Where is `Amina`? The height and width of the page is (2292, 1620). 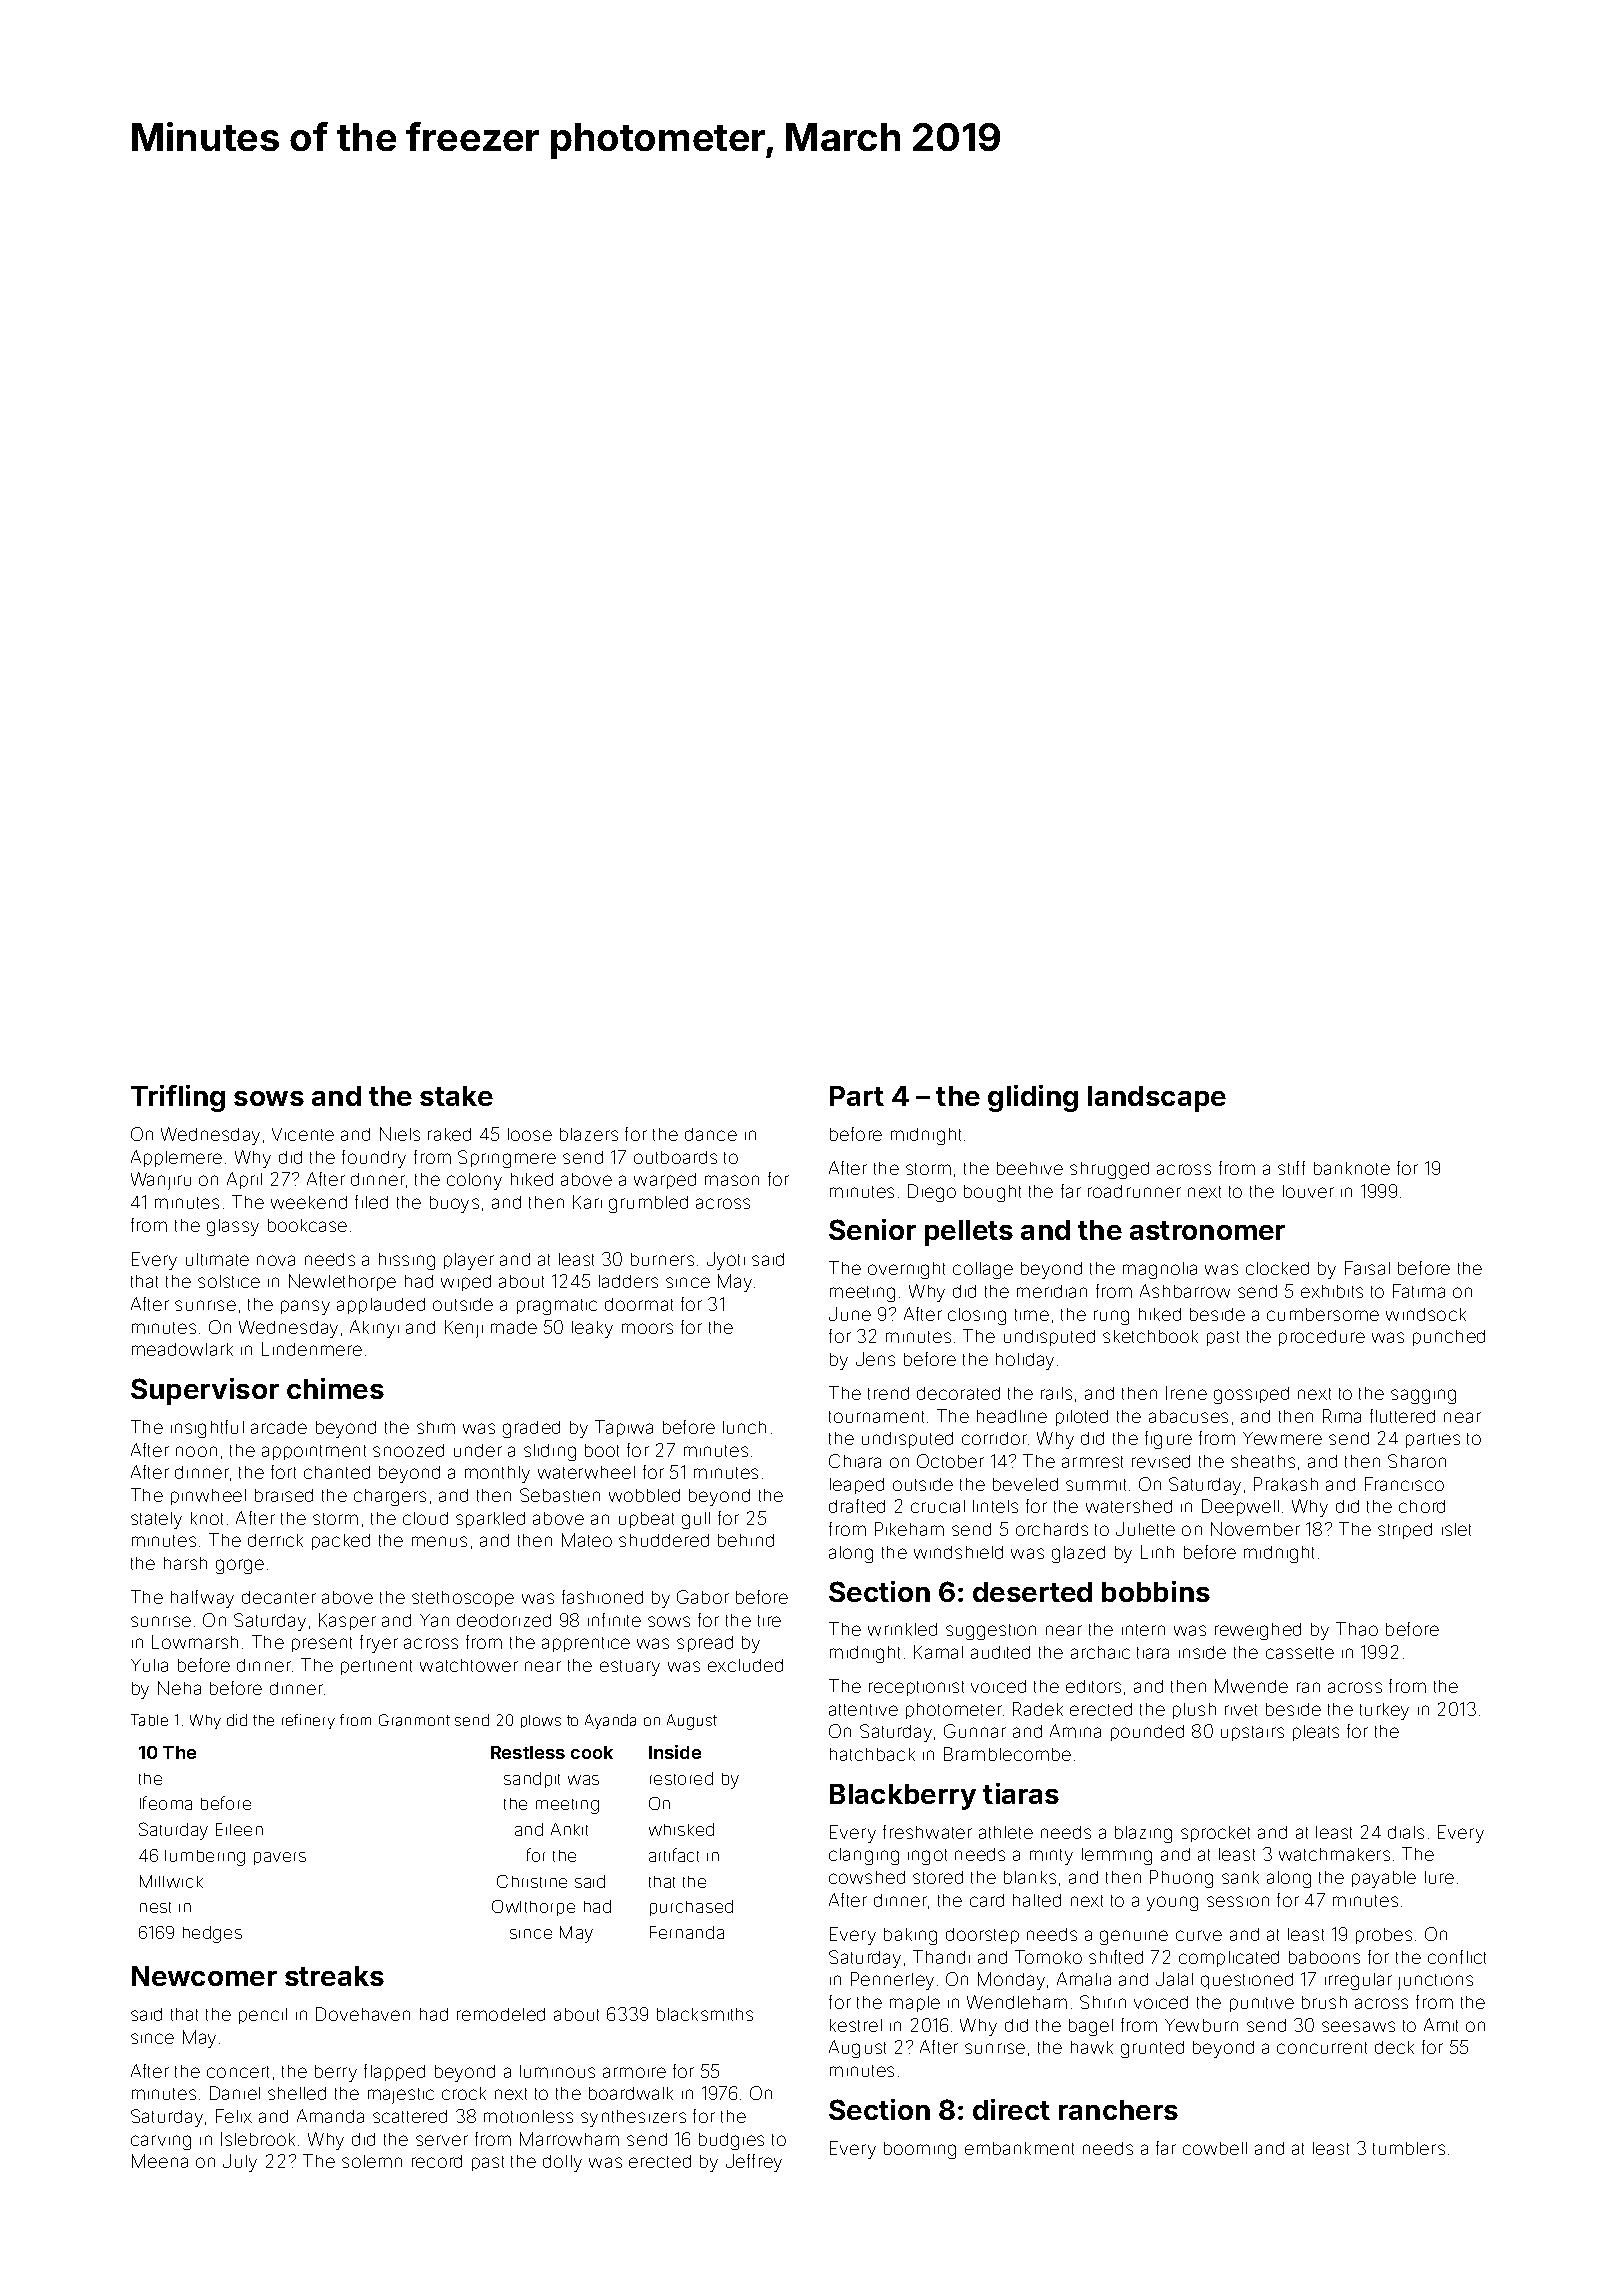
Amina is located at coordinates (1075, 1731).
